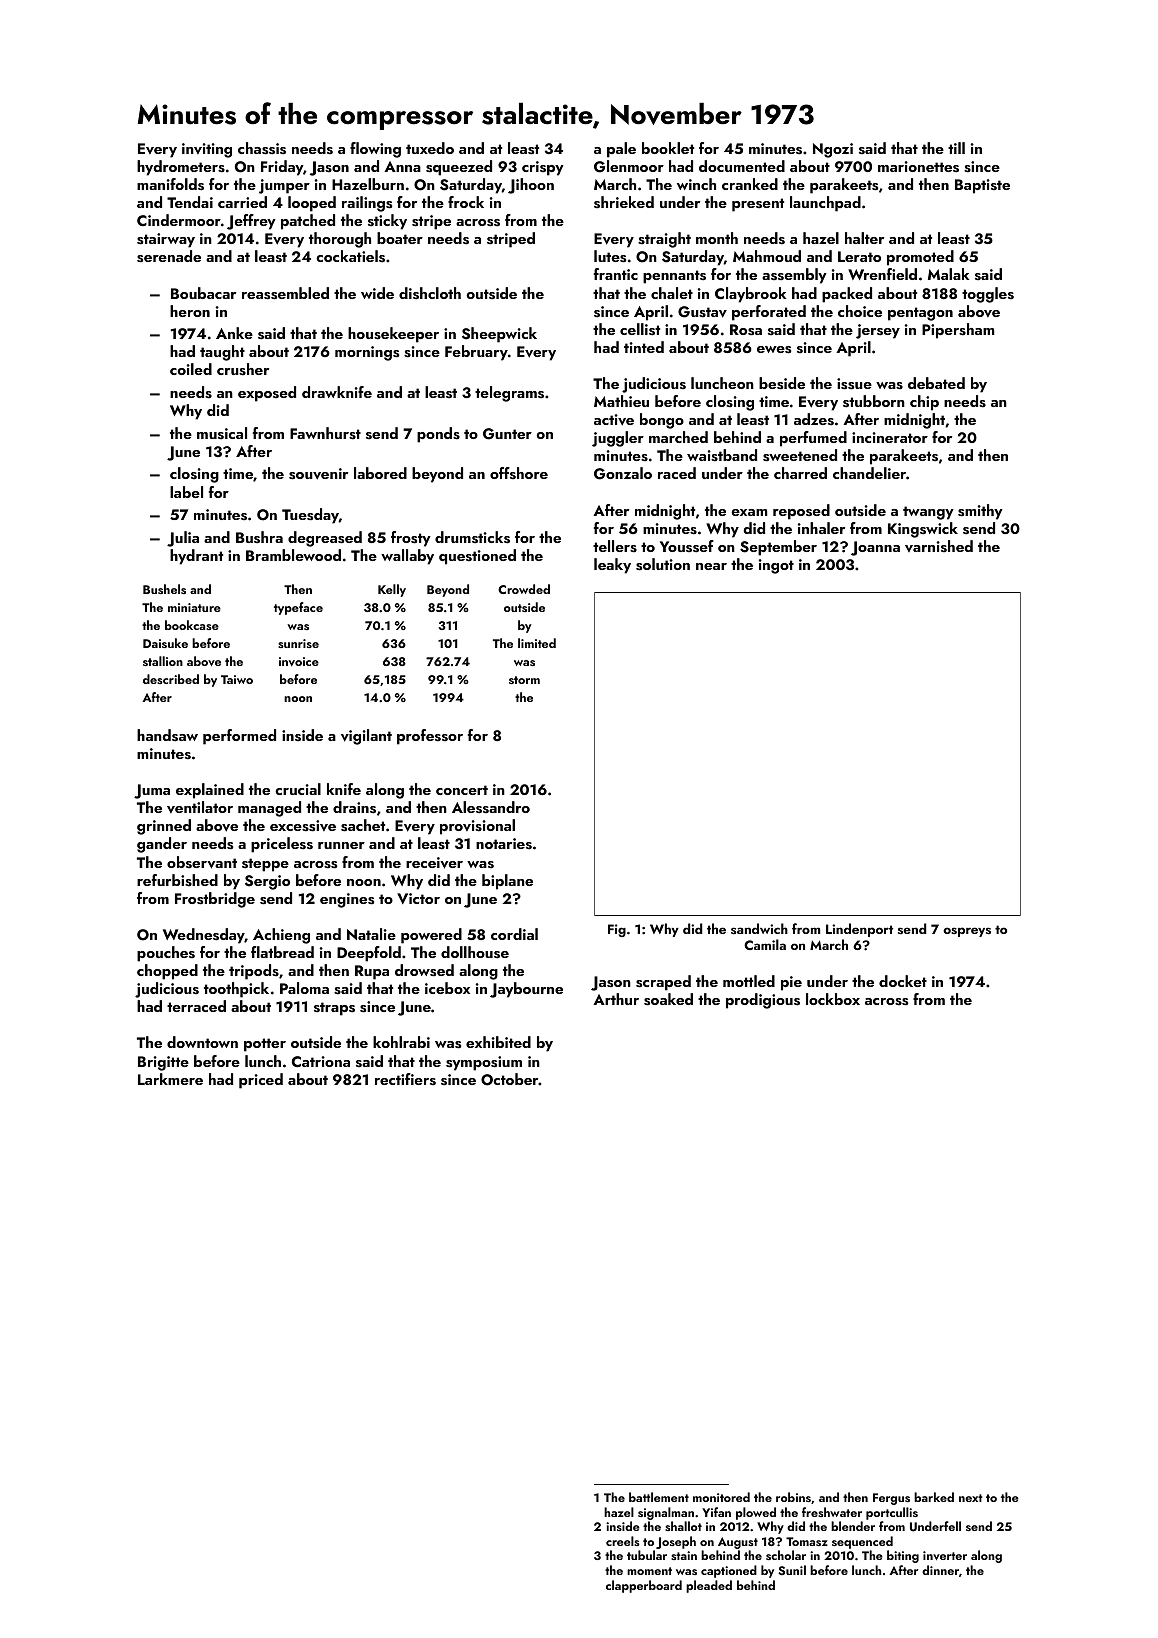 The image size is (1158, 1638). I want to click on storm, so click(524, 680).
